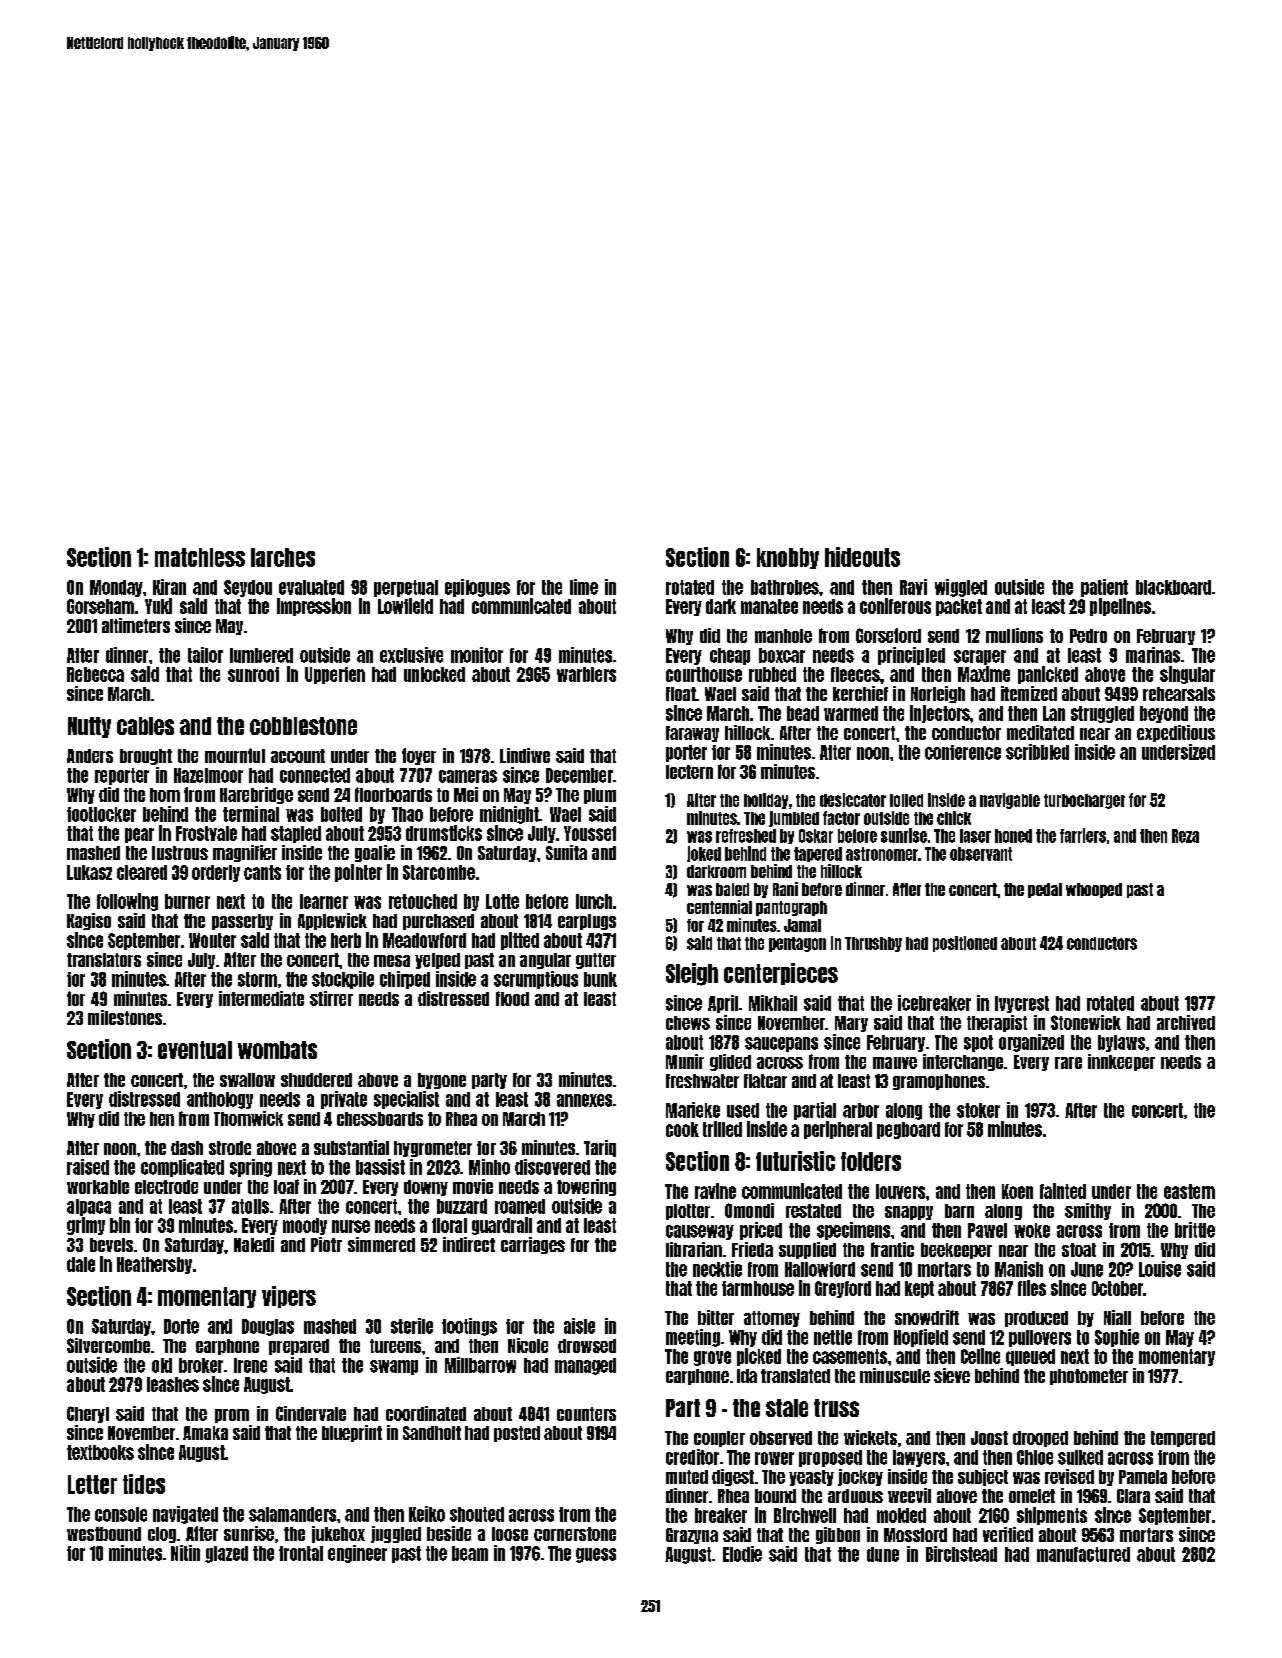 The width and height of the screenshot is (1282, 1658). What do you see at coordinates (1032, 1230) in the screenshot?
I see `woke` at bounding box center [1032, 1230].
